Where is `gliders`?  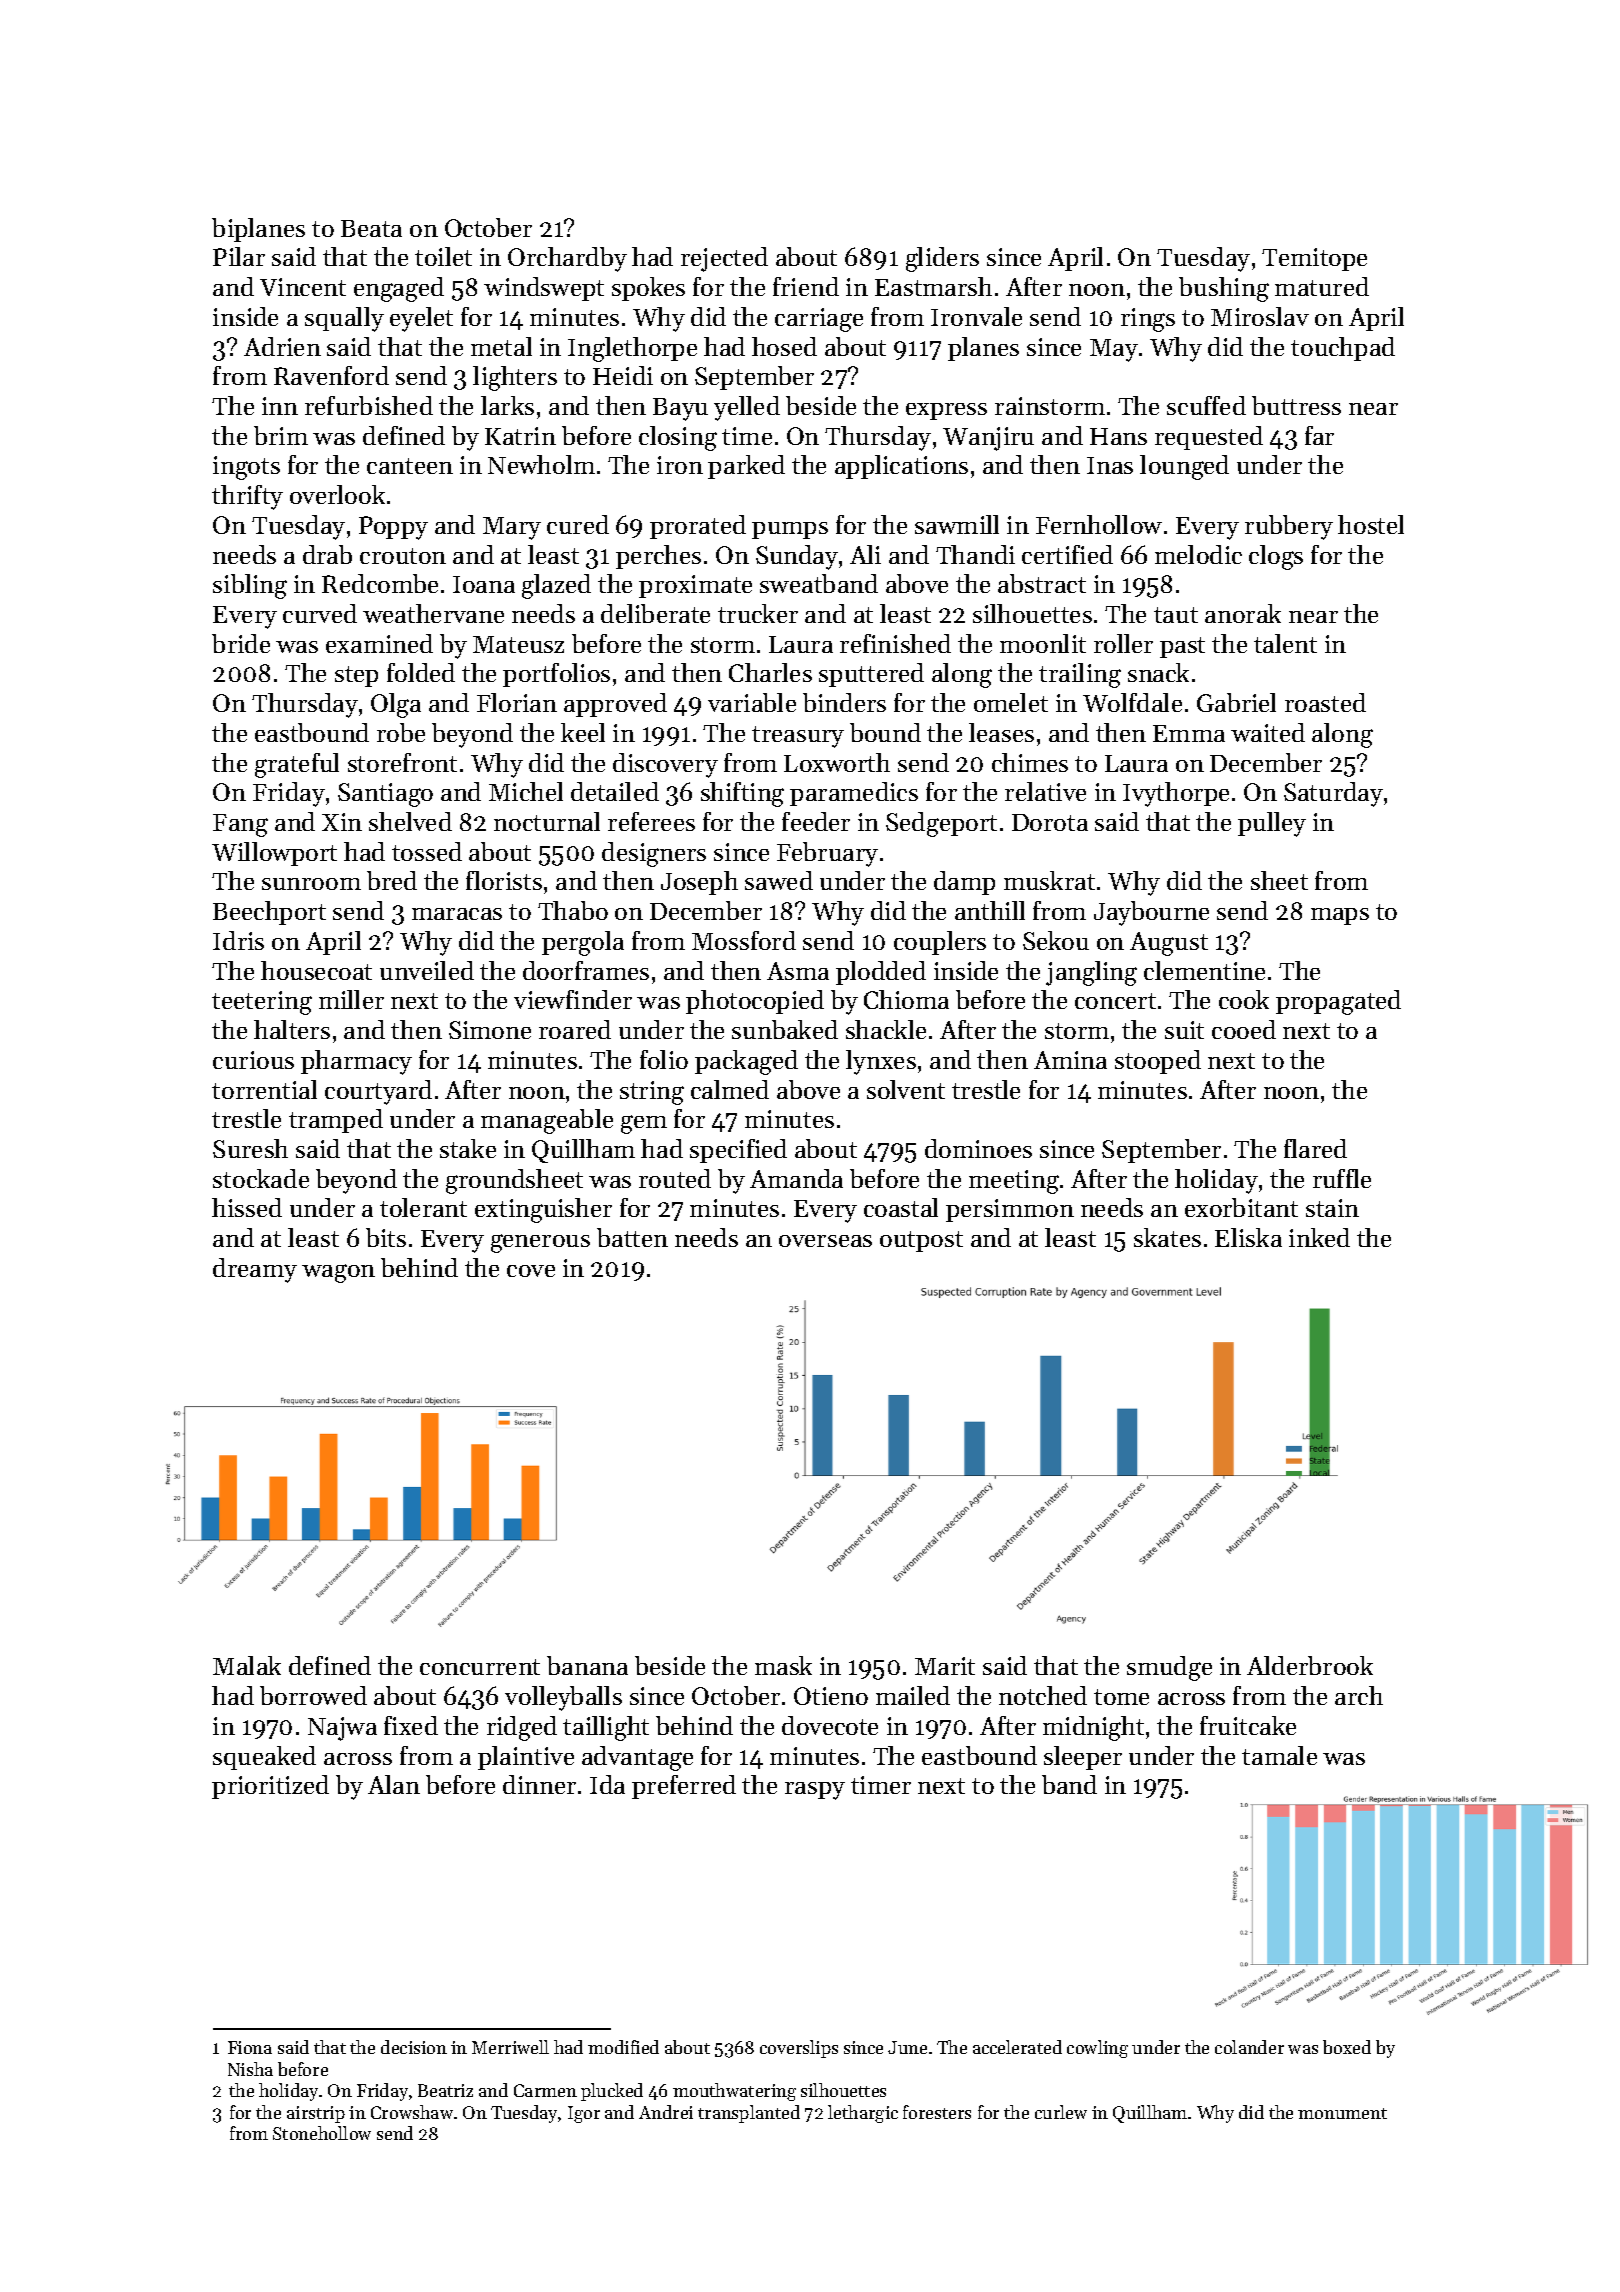 gliders is located at coordinates (942, 259).
